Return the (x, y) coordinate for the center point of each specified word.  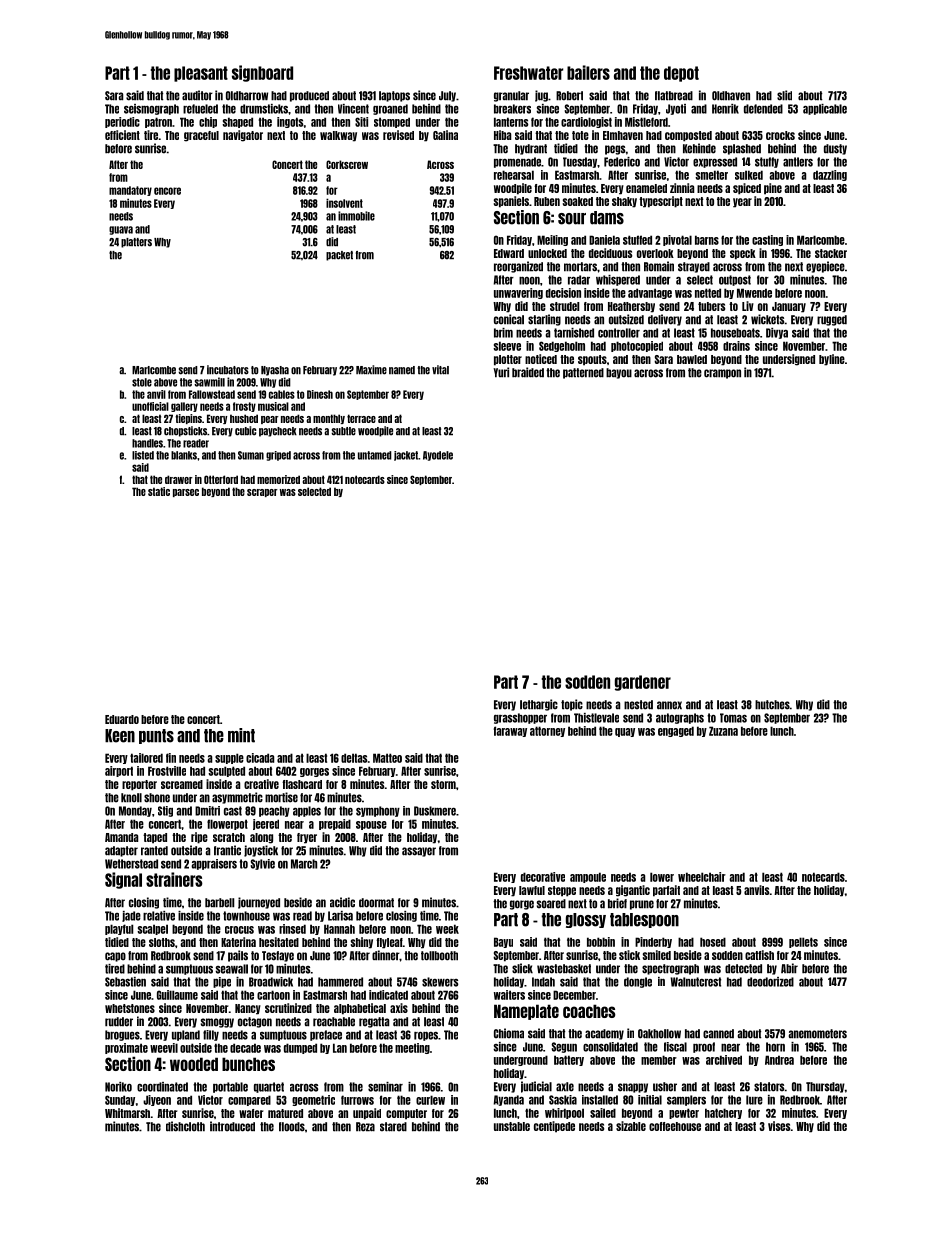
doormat (376, 903)
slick (522, 968)
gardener (643, 683)
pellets (803, 942)
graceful (201, 136)
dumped (300, 1048)
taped (155, 838)
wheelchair (702, 877)
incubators (228, 370)
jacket (406, 456)
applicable (825, 109)
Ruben (547, 201)
